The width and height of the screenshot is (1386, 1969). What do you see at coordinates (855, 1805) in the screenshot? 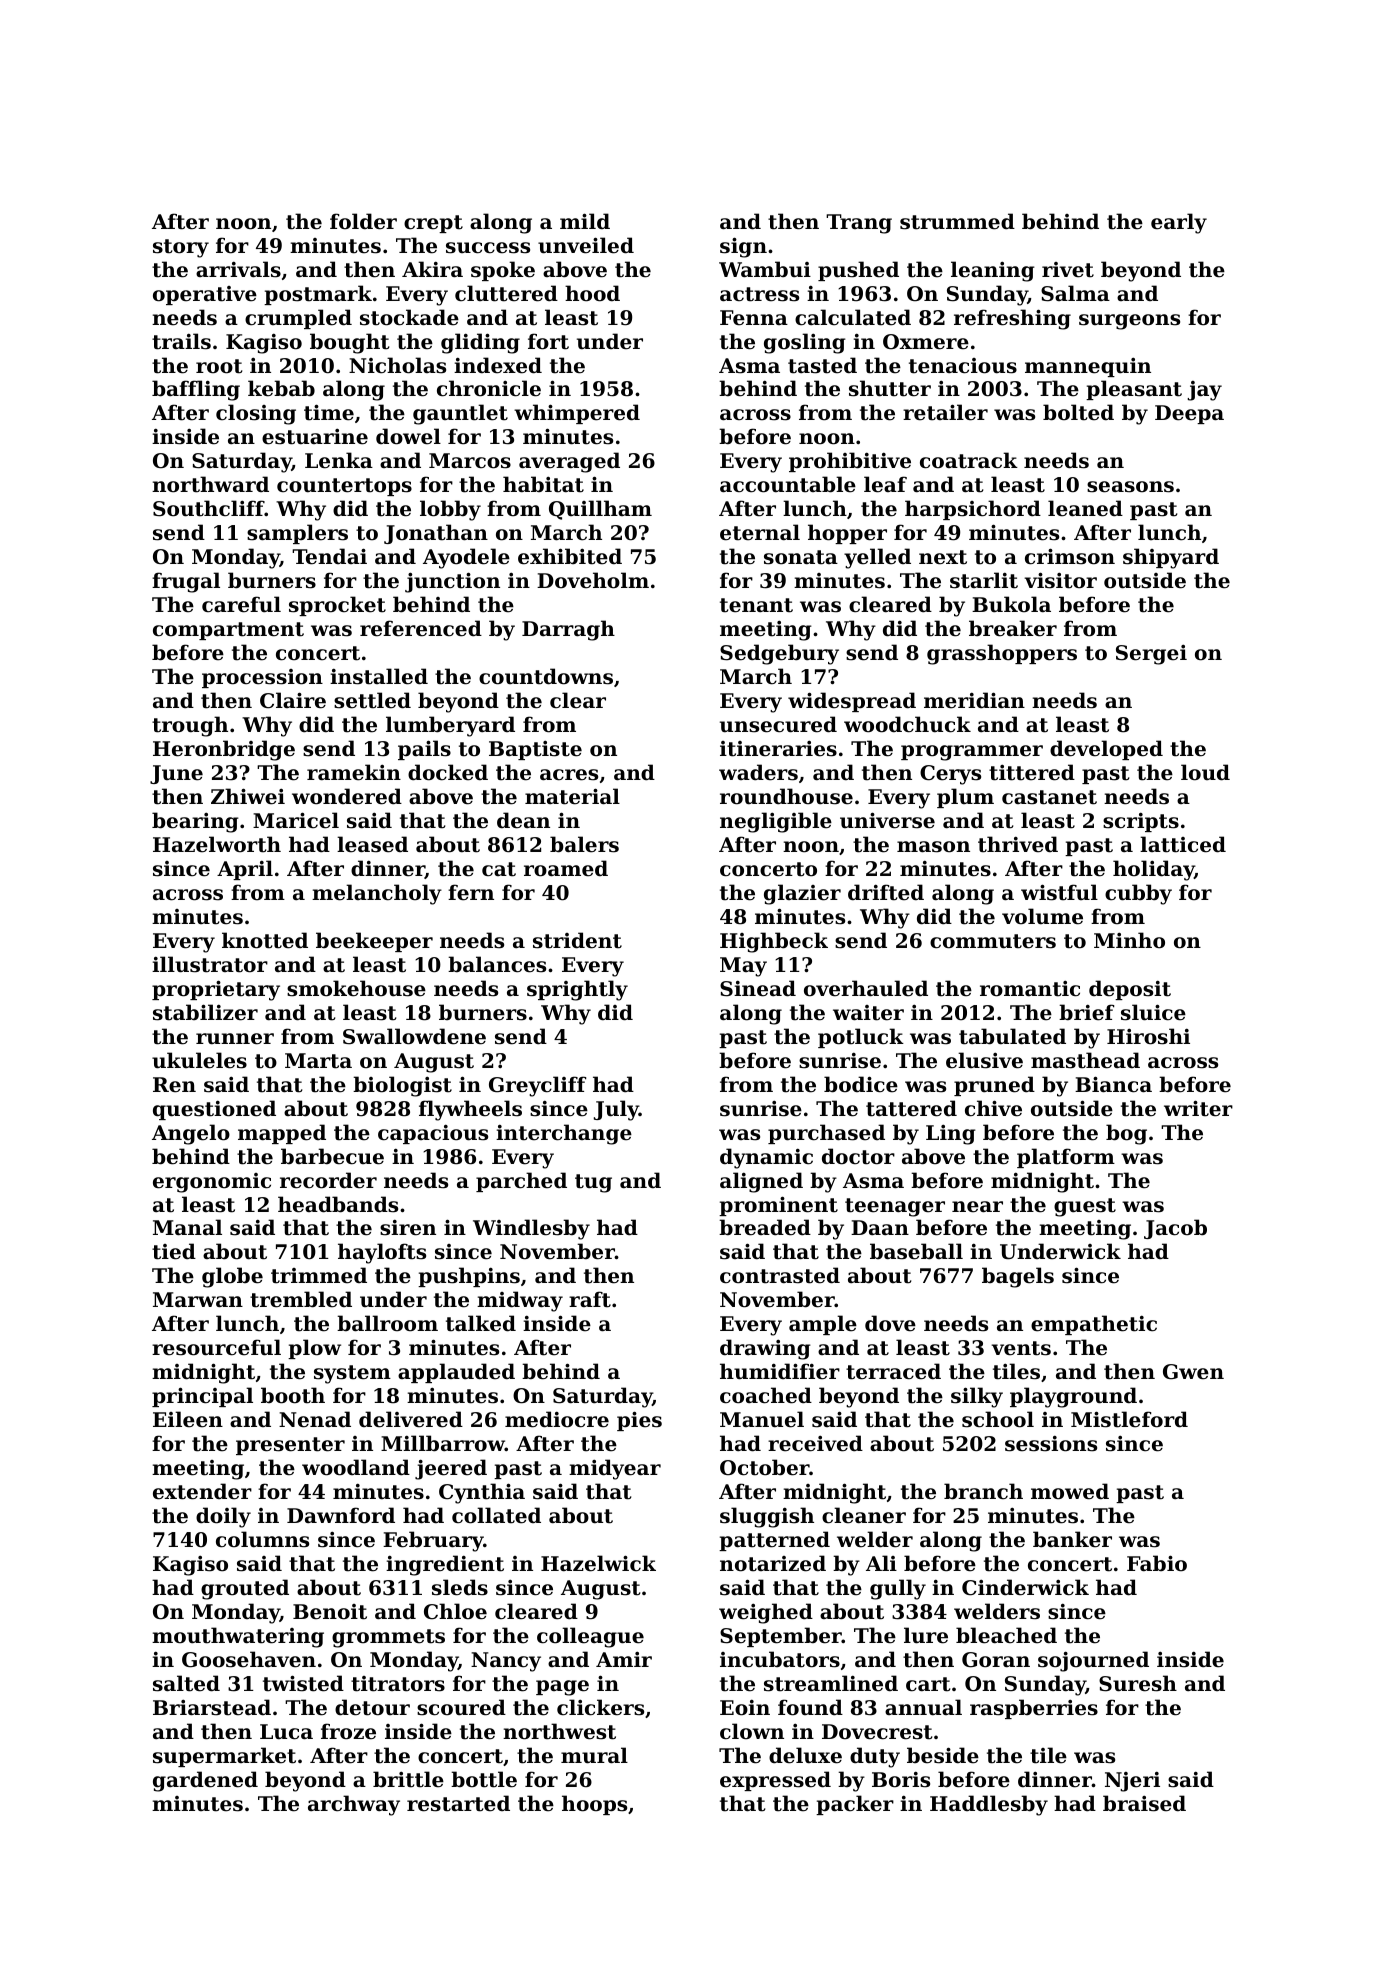
I see `packer` at bounding box center [855, 1805].
